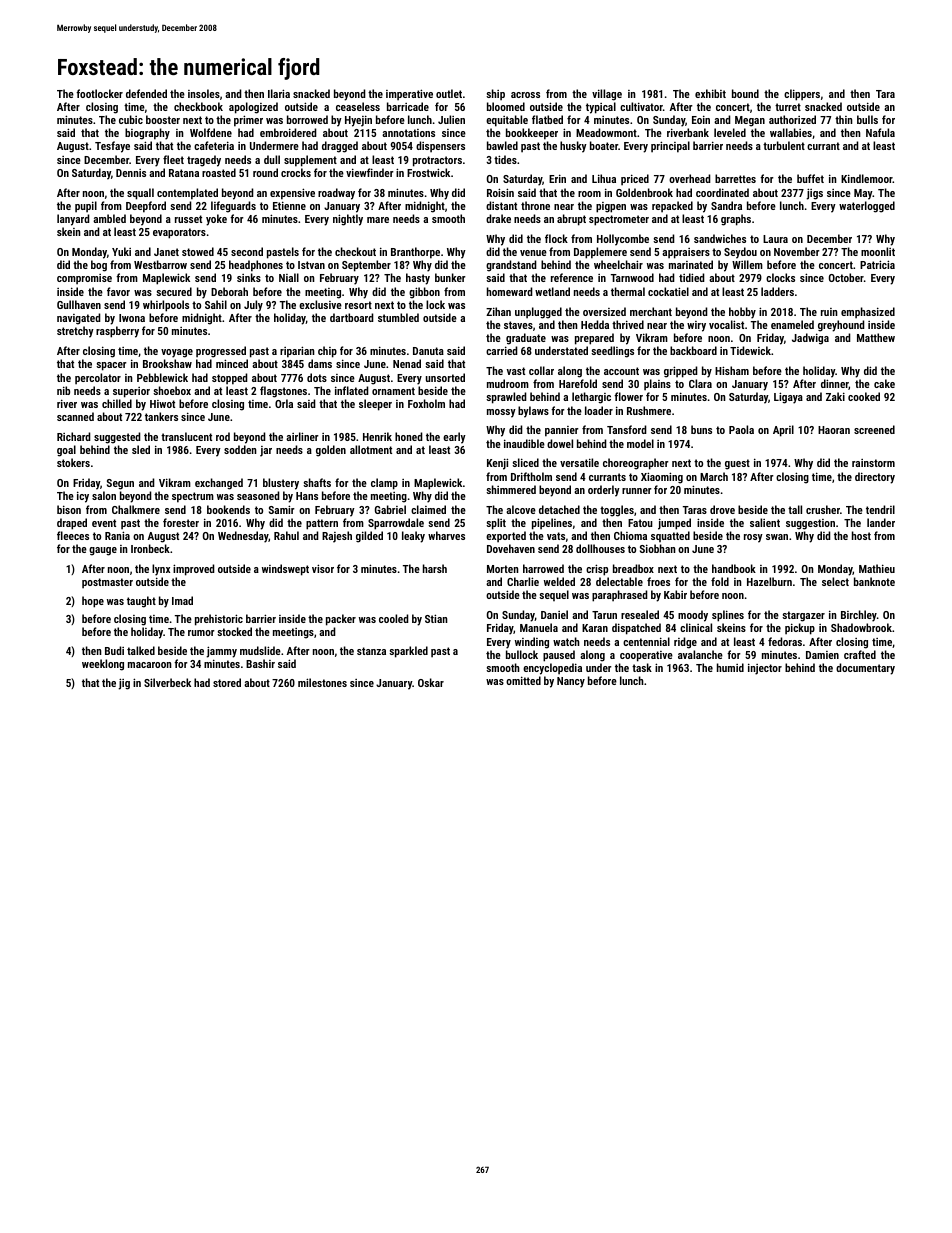  I want to click on Patricia, so click(877, 264).
